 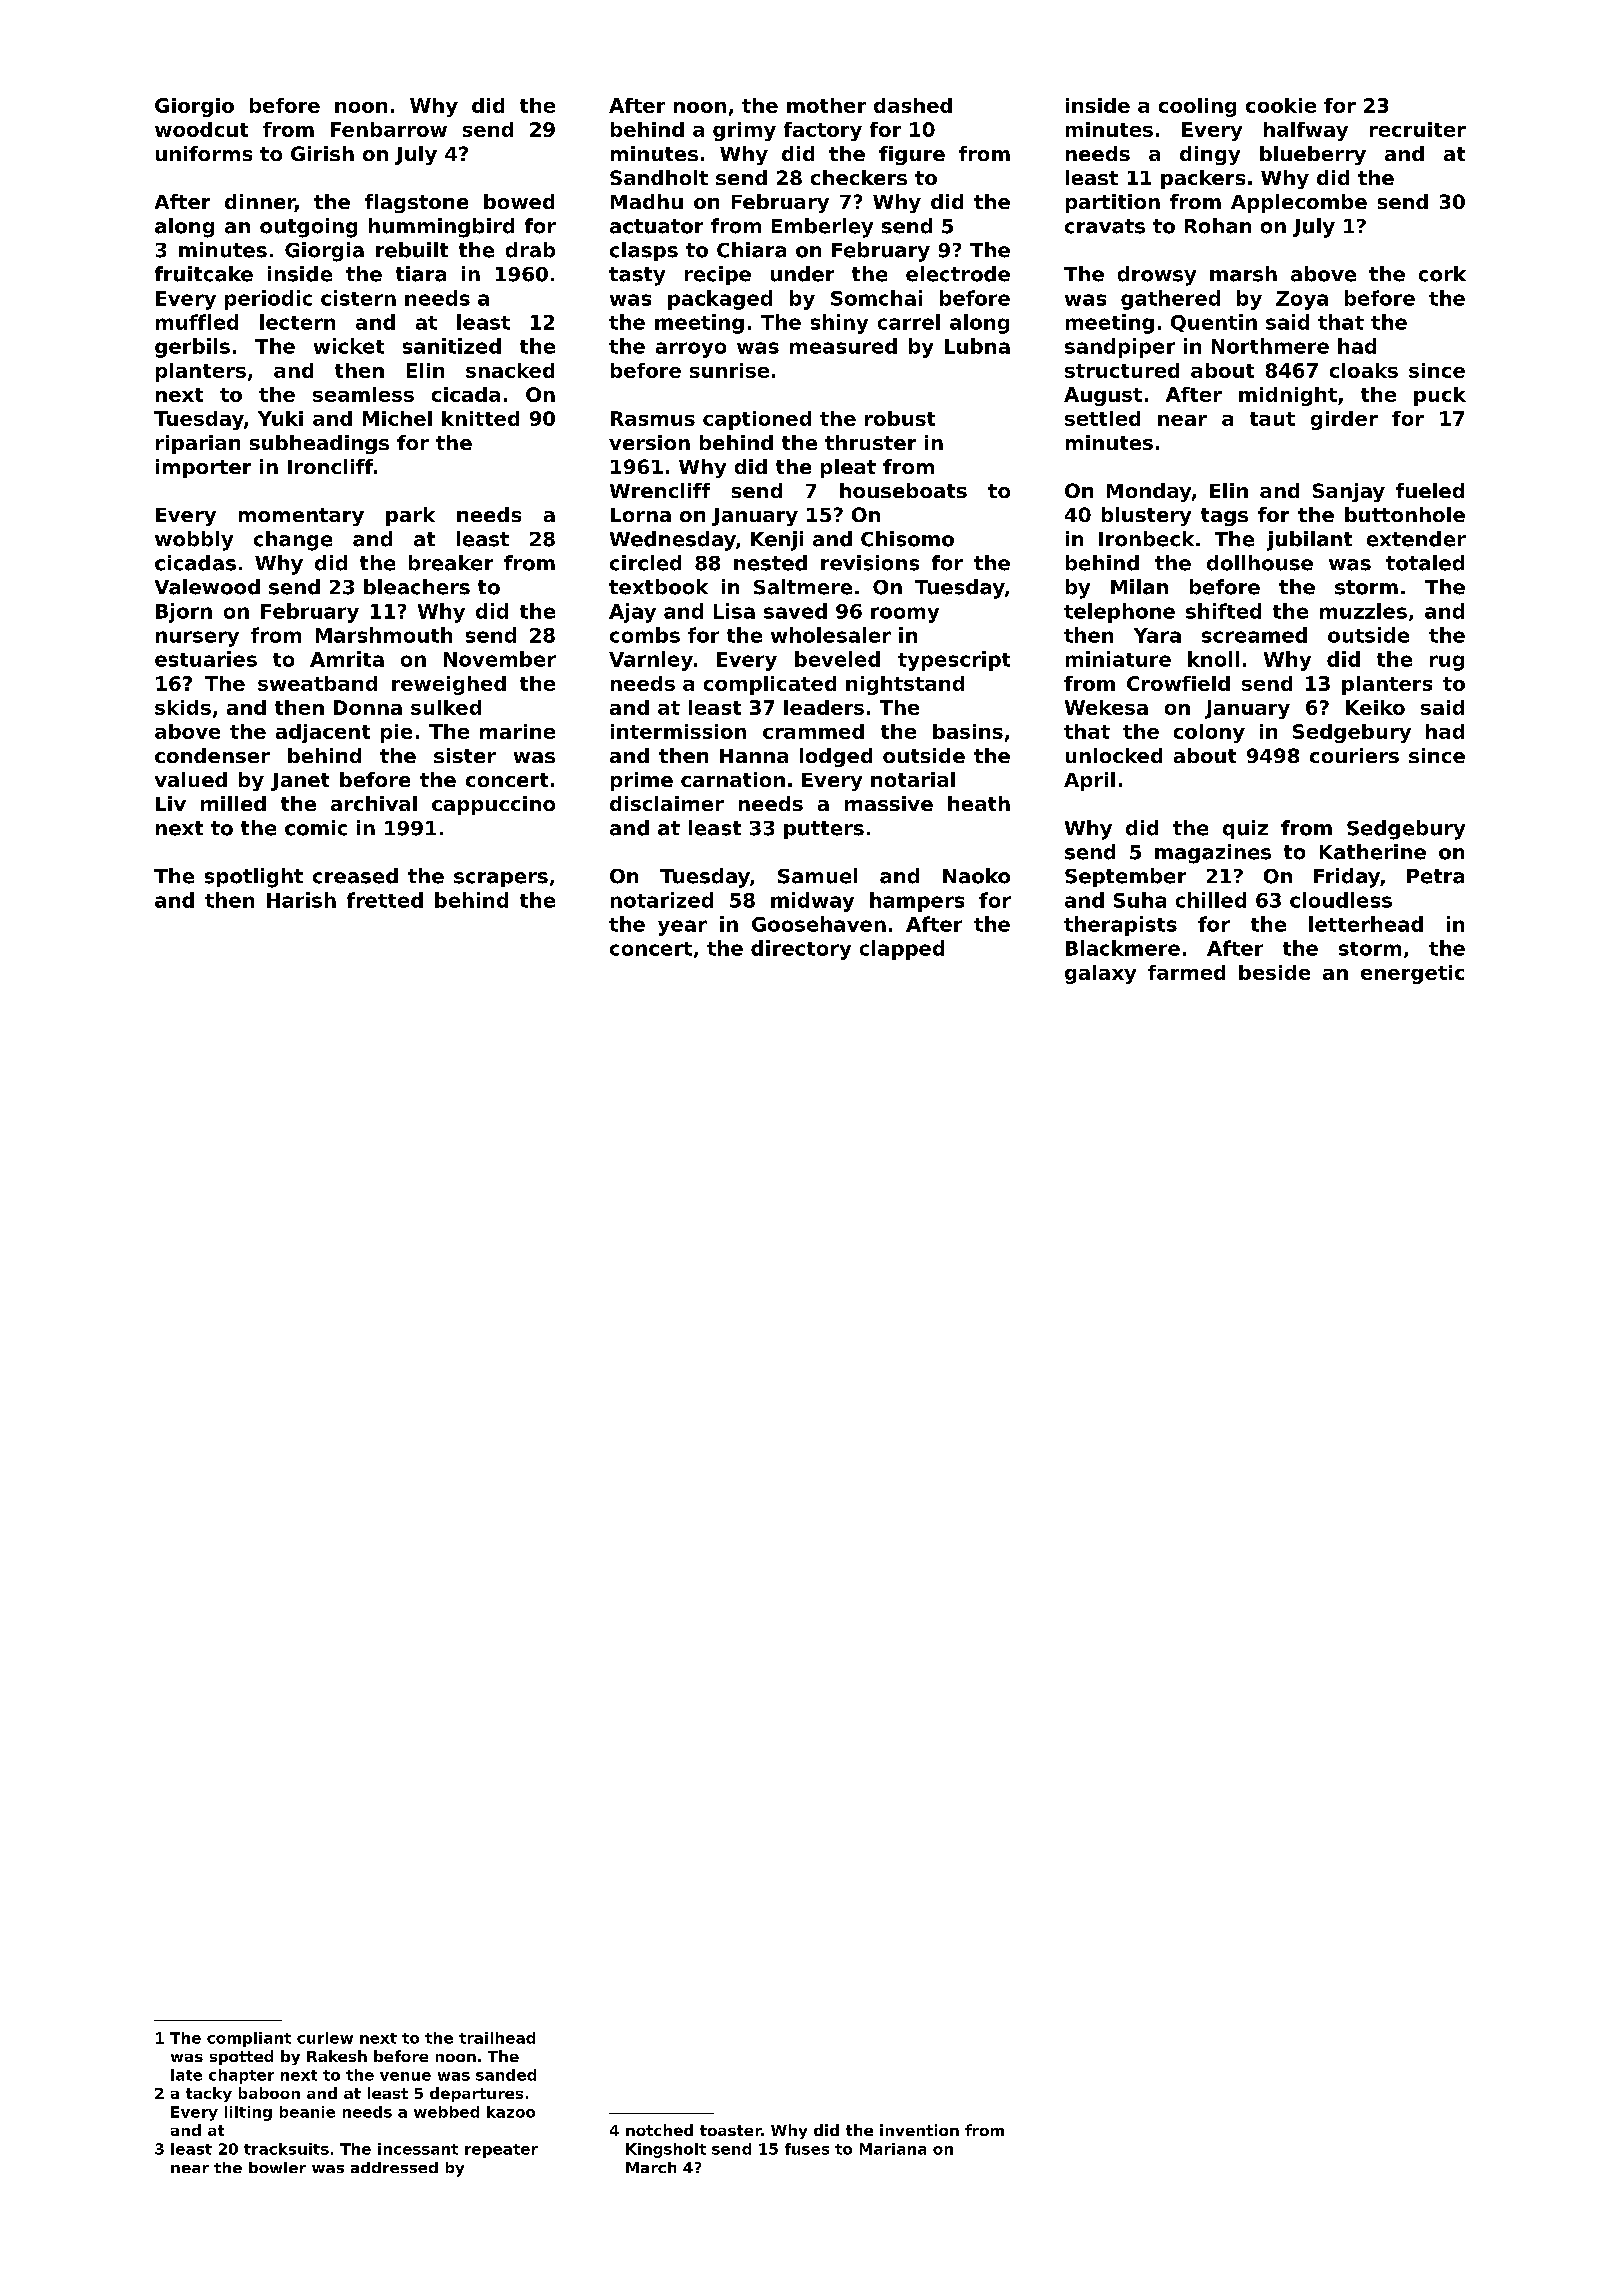 What do you see at coordinates (1418, 129) in the document?
I see `recruiter` at bounding box center [1418, 129].
